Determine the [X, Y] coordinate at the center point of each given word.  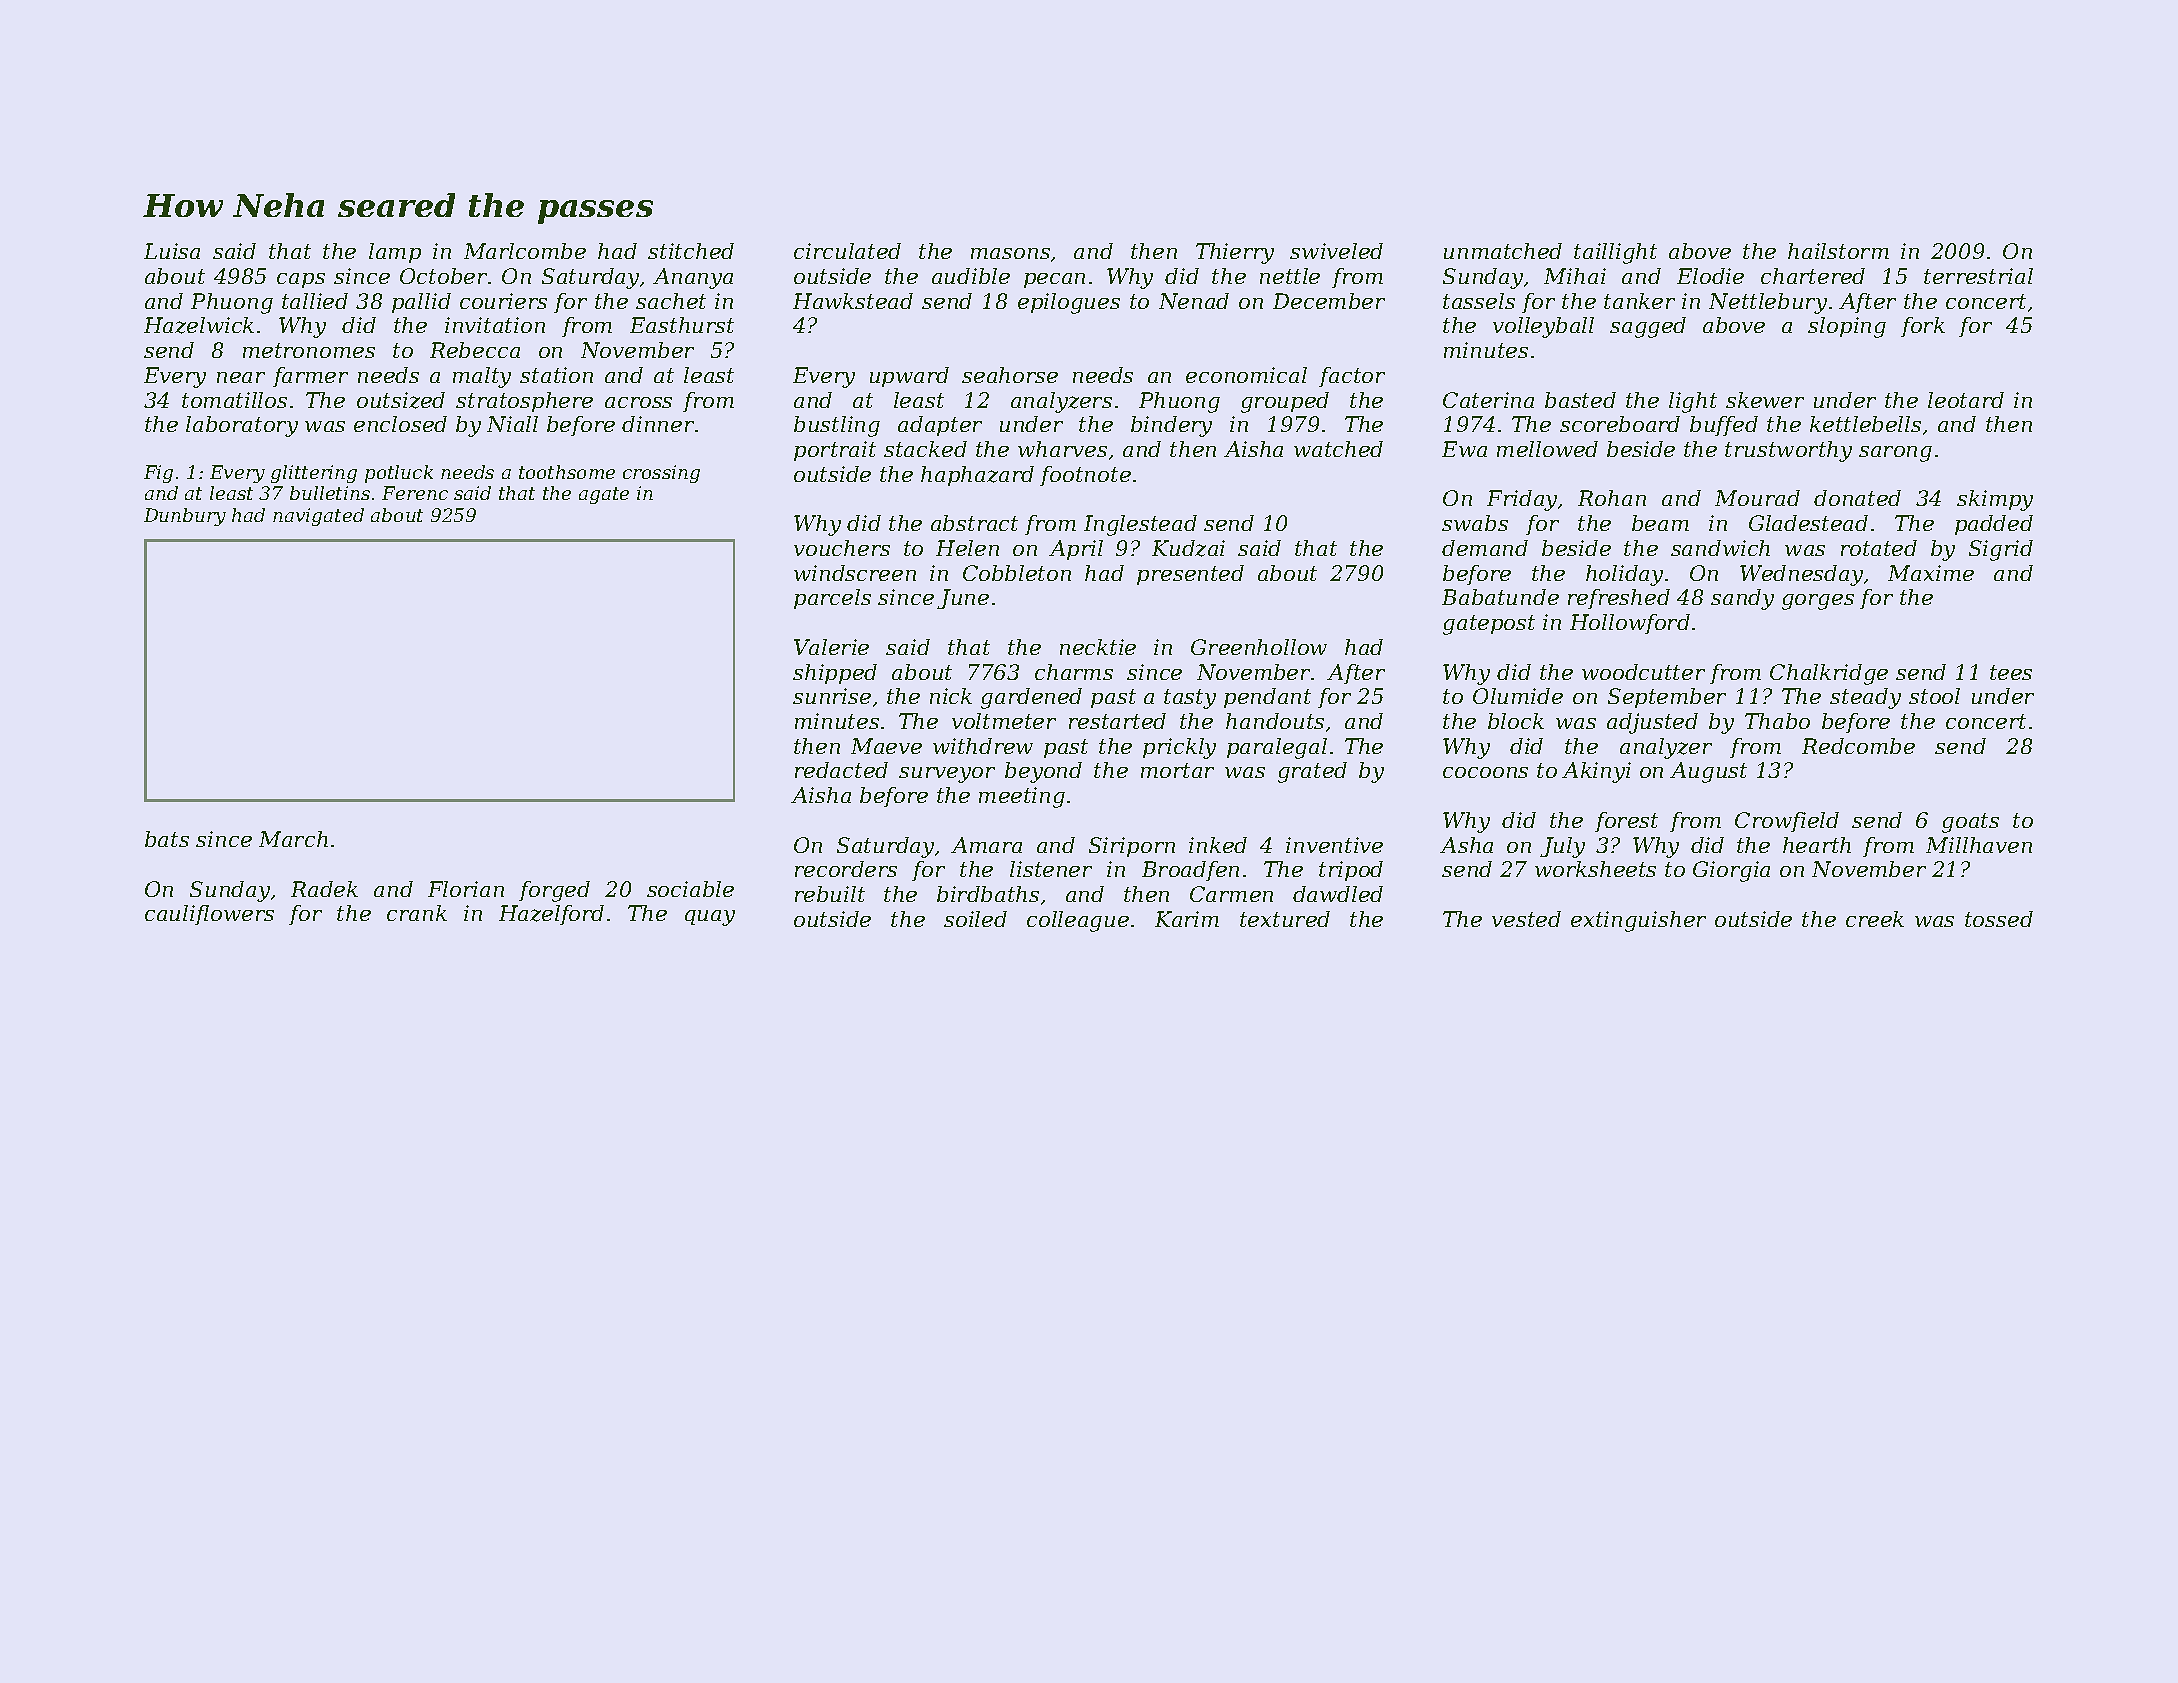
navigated [318, 517]
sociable [690, 889]
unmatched [1503, 251]
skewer [1765, 400]
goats [1970, 823]
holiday [1624, 575]
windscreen [855, 573]
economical [1246, 375]
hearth [1817, 845]
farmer [310, 377]
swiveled [1336, 251]
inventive [1334, 845]
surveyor [947, 775]
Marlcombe [525, 251]
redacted [841, 770]
